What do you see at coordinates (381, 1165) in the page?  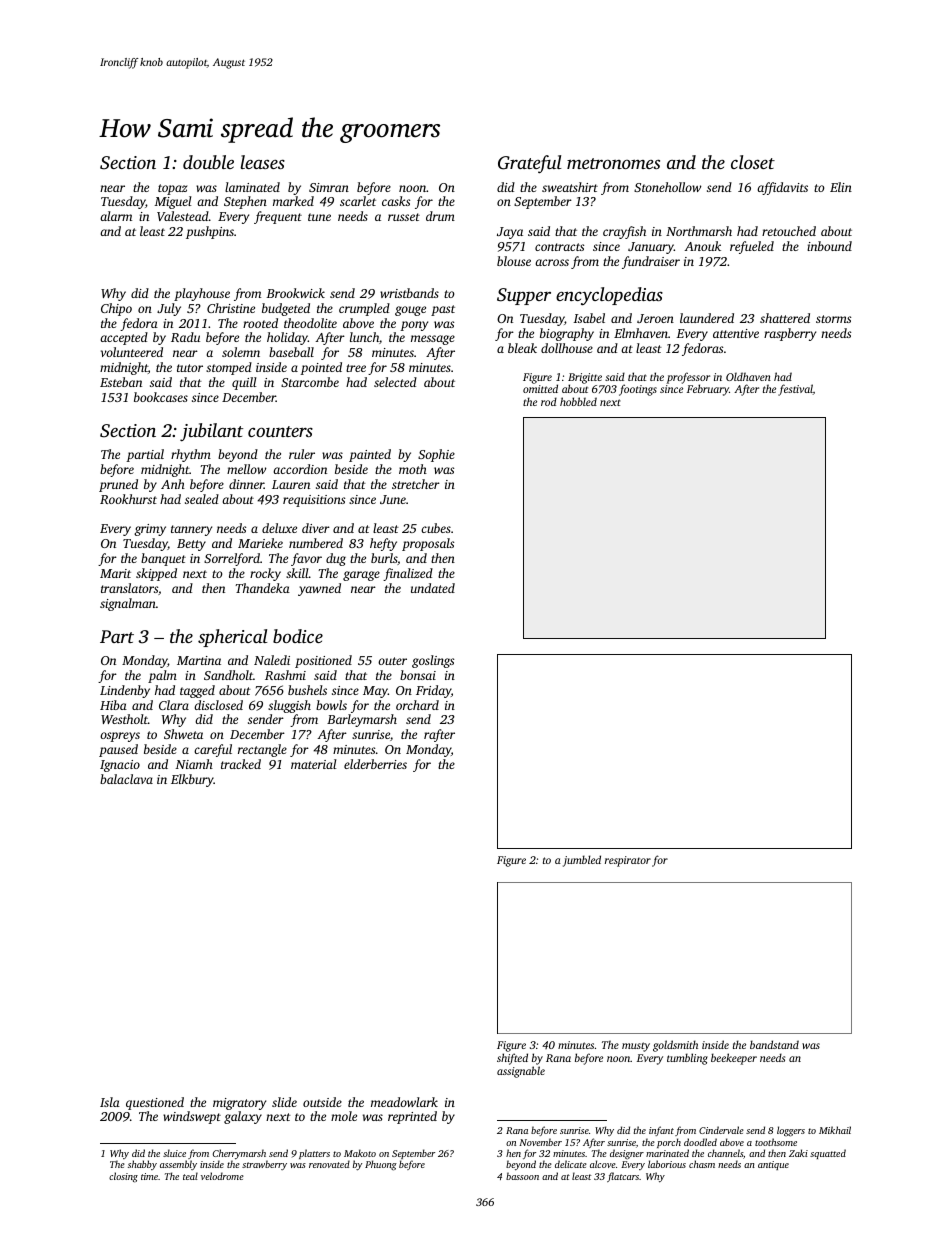 I see `Phuong` at bounding box center [381, 1165].
